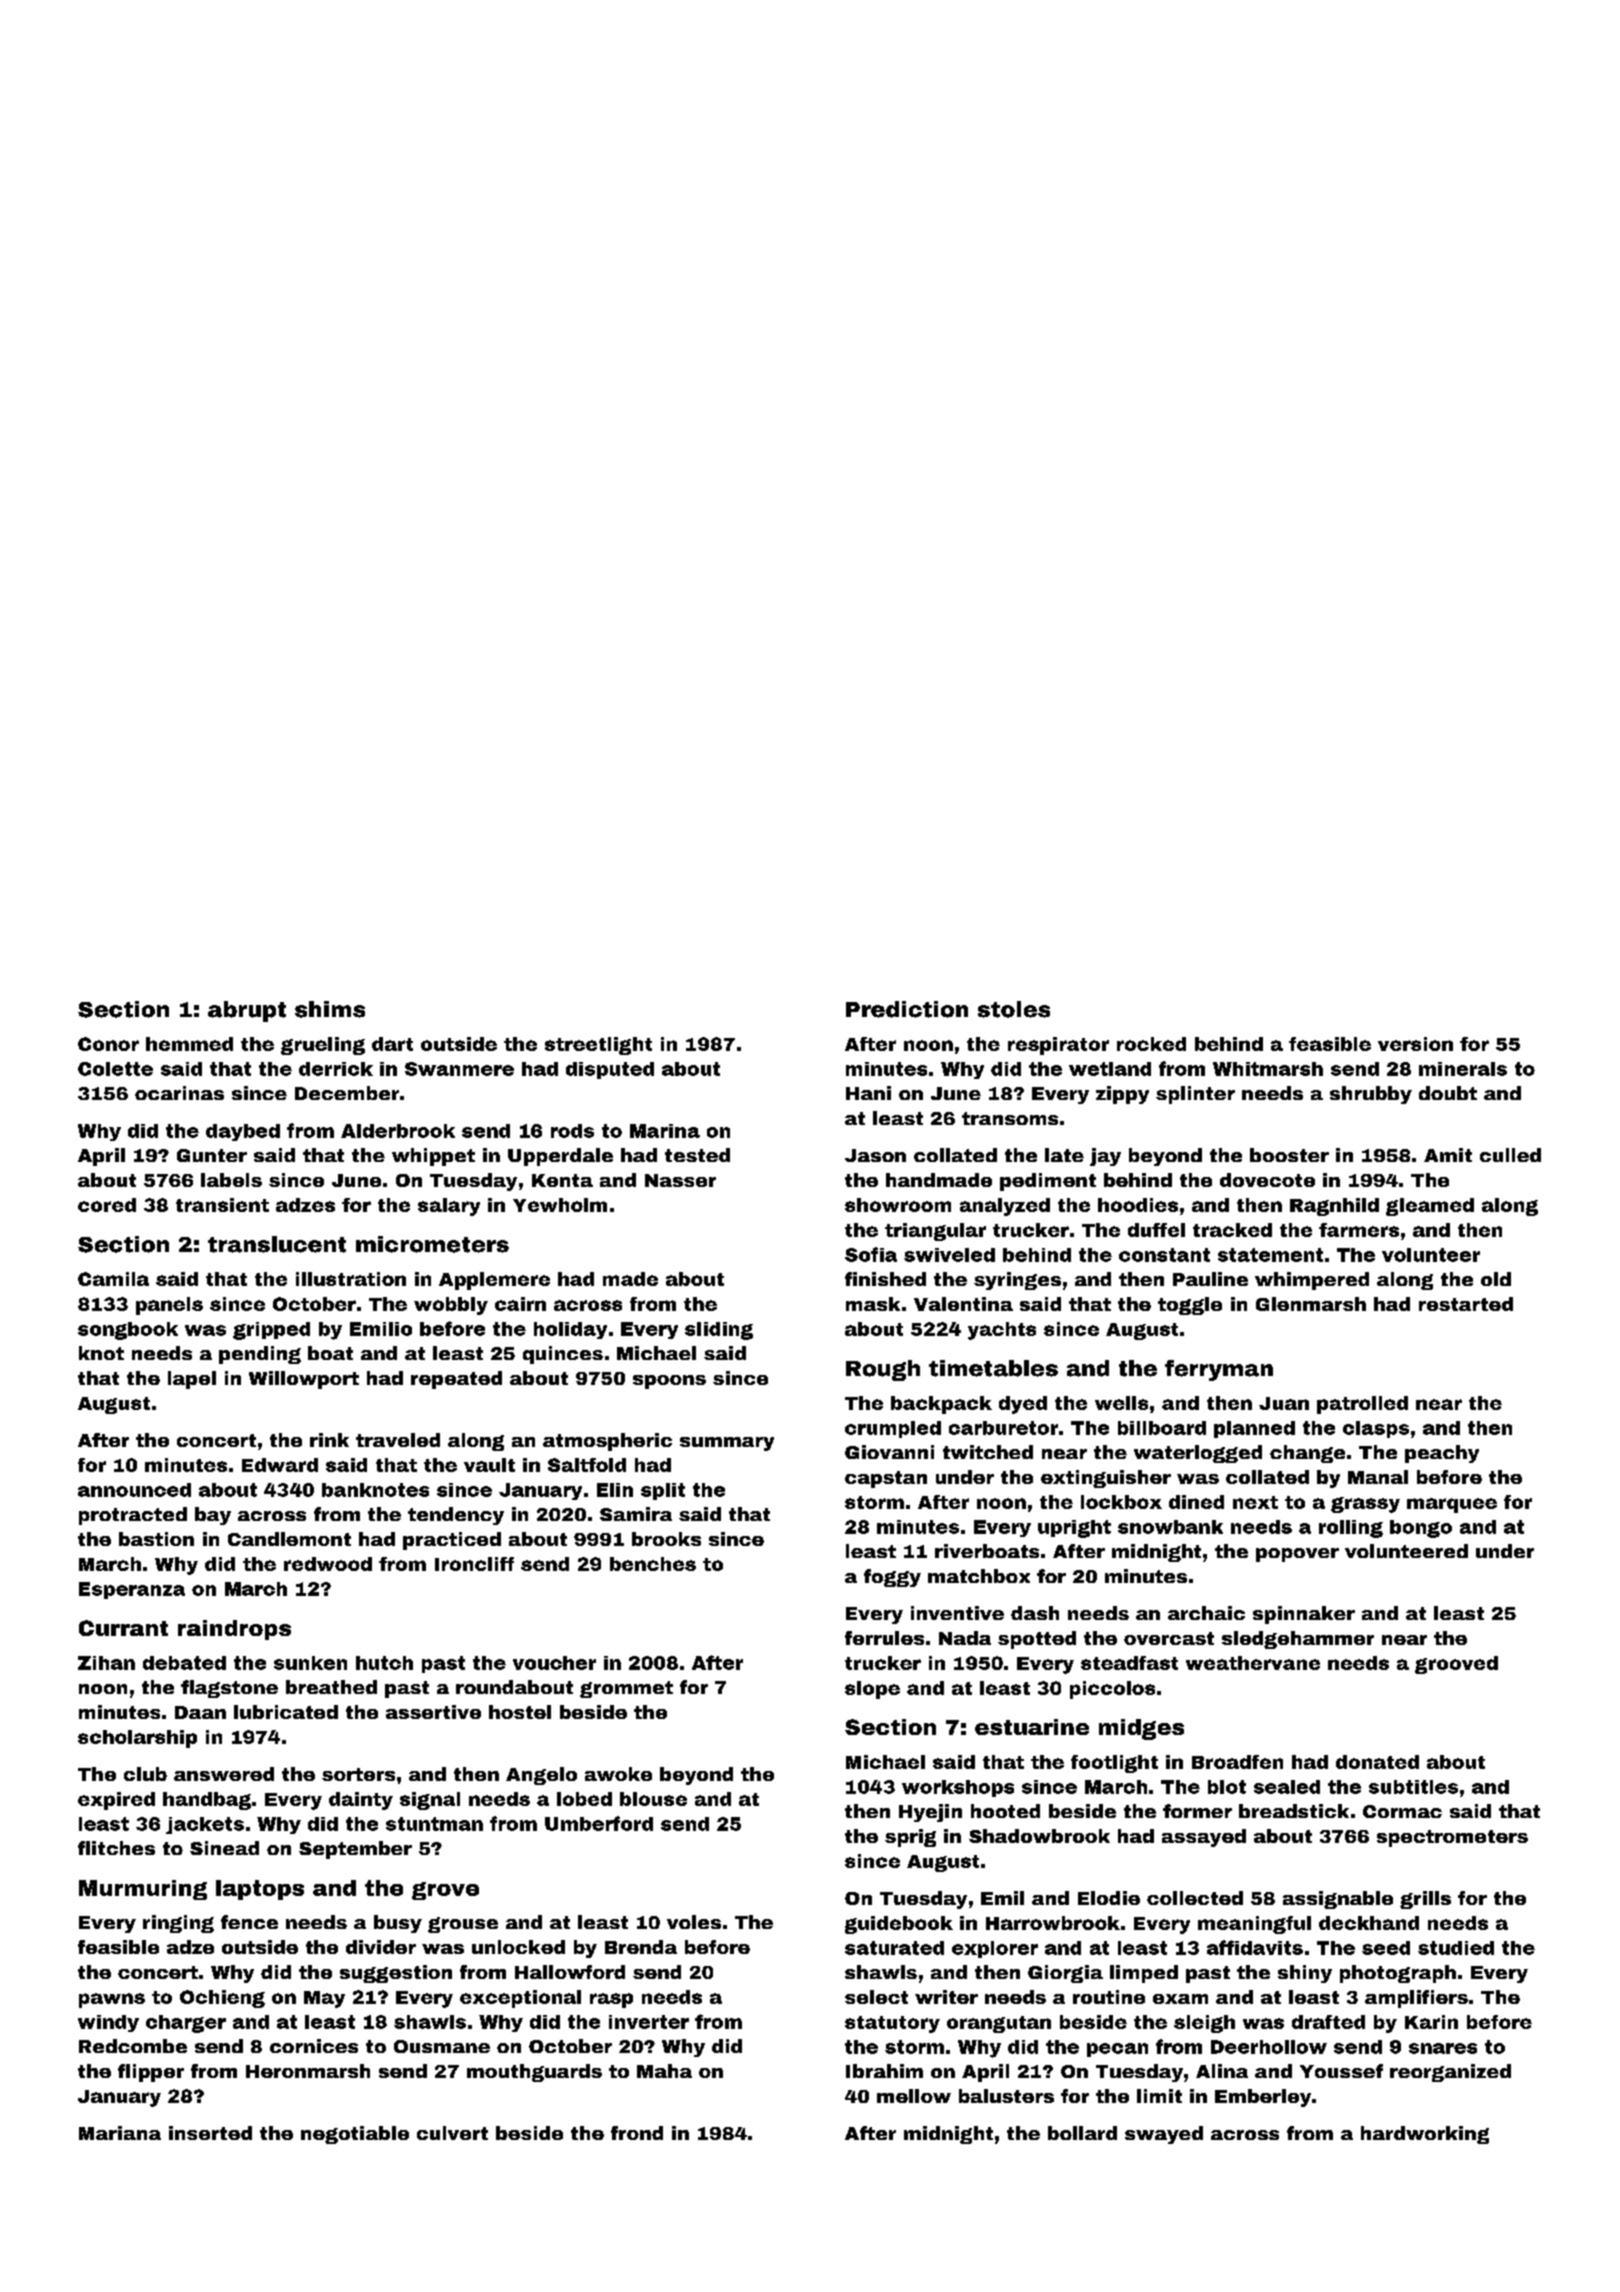 This screenshot has height=2292, width=1620. I want to click on explorer, so click(995, 1949).
